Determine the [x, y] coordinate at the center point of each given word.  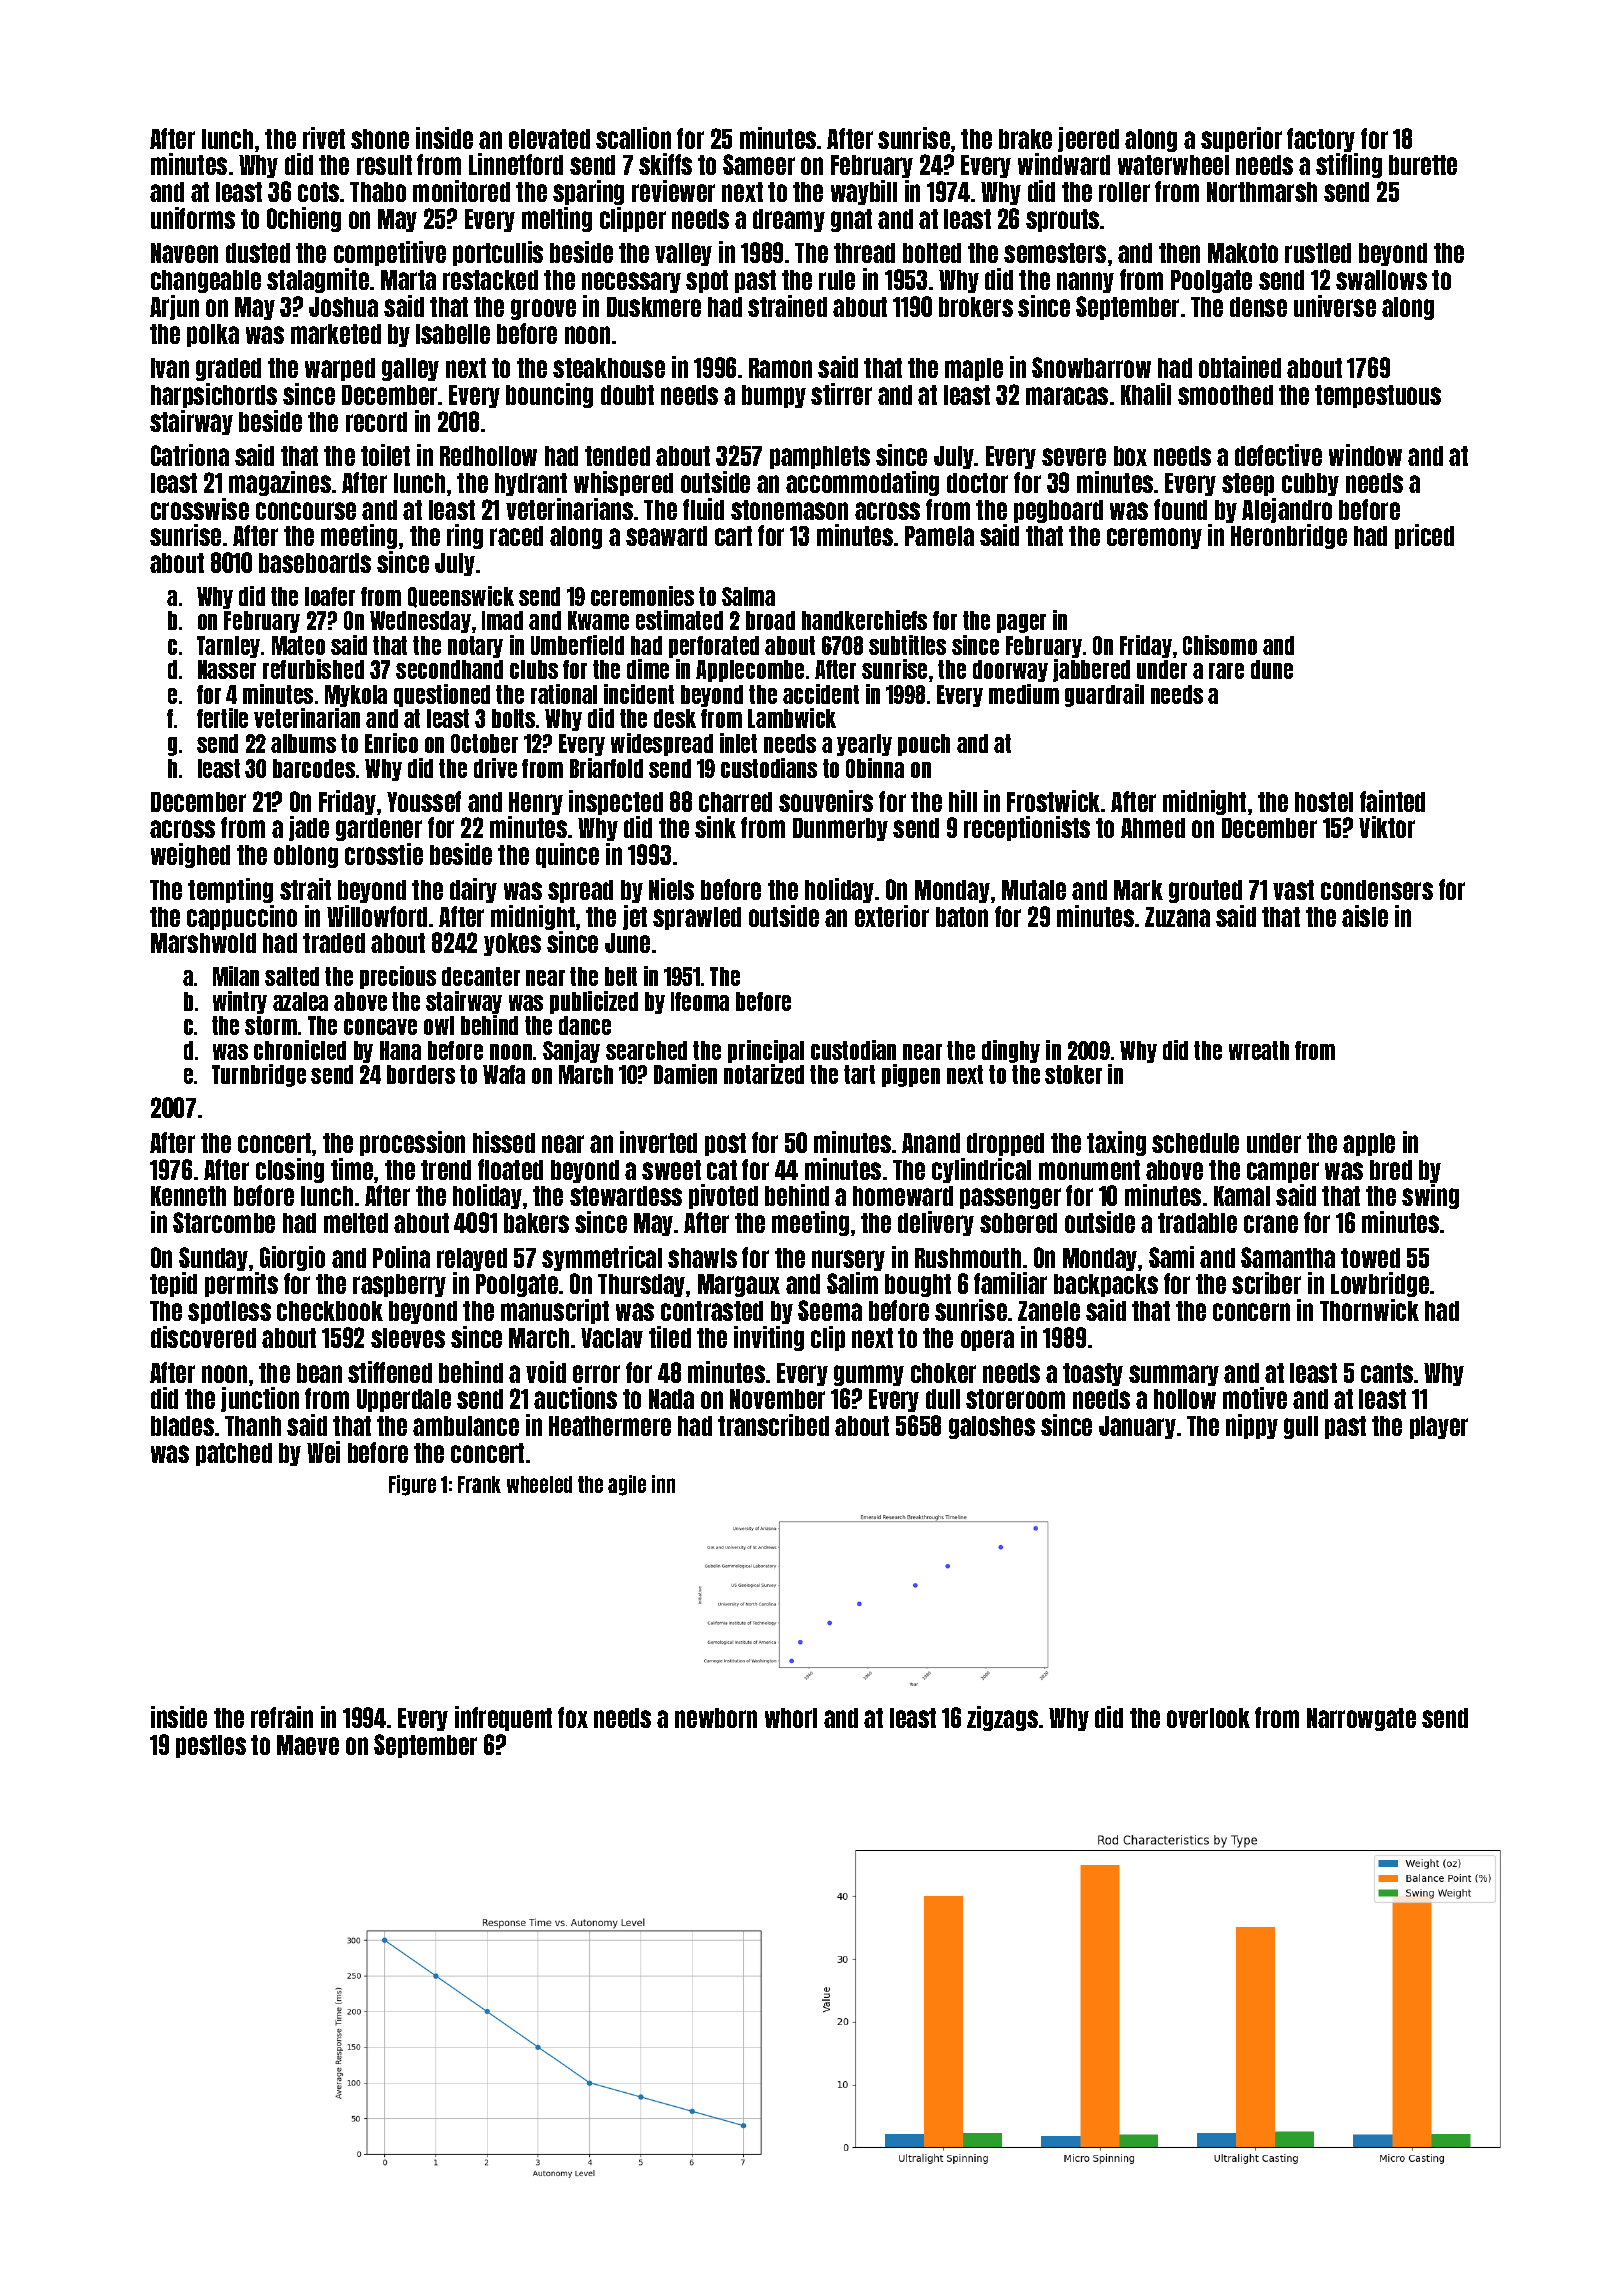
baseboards [315, 563]
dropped [1005, 1144]
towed [1370, 1258]
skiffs [665, 164]
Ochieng [304, 219]
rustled [1318, 253]
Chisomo [1220, 645]
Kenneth [188, 1196]
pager [1021, 623]
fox [573, 1717]
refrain [282, 1717]
